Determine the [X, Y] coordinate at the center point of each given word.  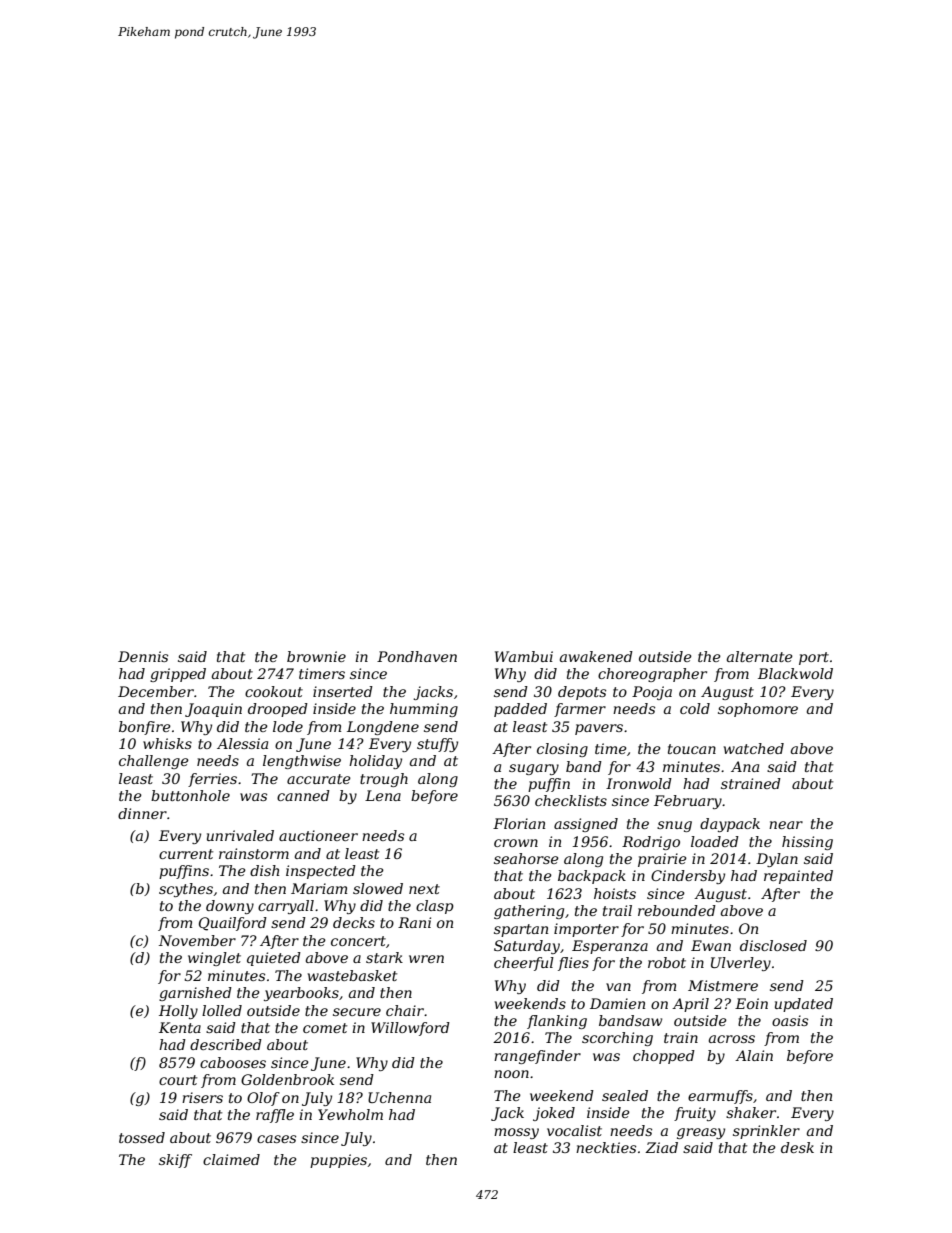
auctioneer [318, 835]
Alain [754, 1055]
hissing [807, 843]
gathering [529, 912]
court [178, 1080]
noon [511, 1074]
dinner [142, 813]
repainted [798, 877]
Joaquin [213, 710]
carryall [286, 907]
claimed [231, 1159]
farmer [580, 710]
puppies [338, 1161]
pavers [599, 729]
